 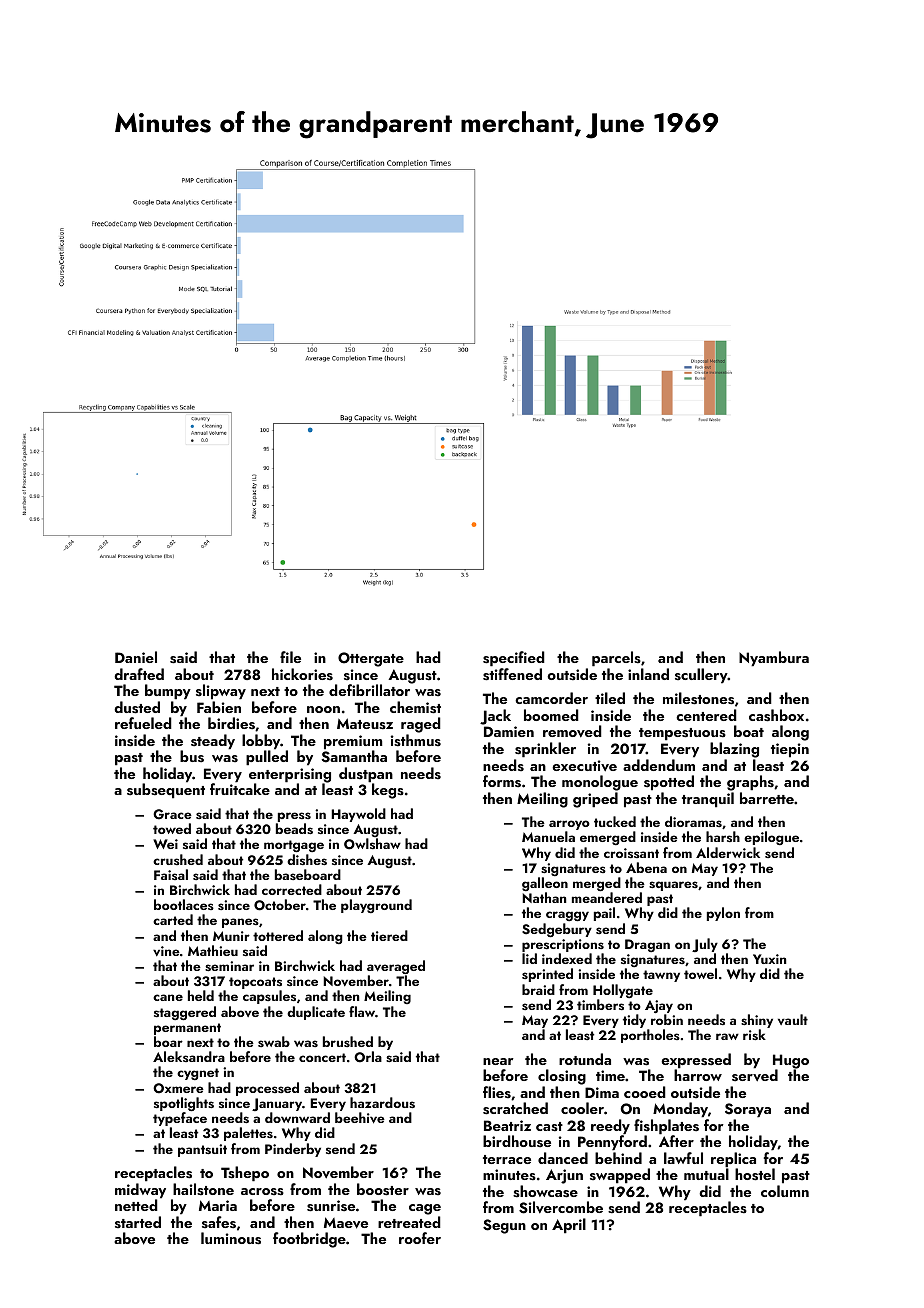 I want to click on flaw, so click(x=362, y=1011).
